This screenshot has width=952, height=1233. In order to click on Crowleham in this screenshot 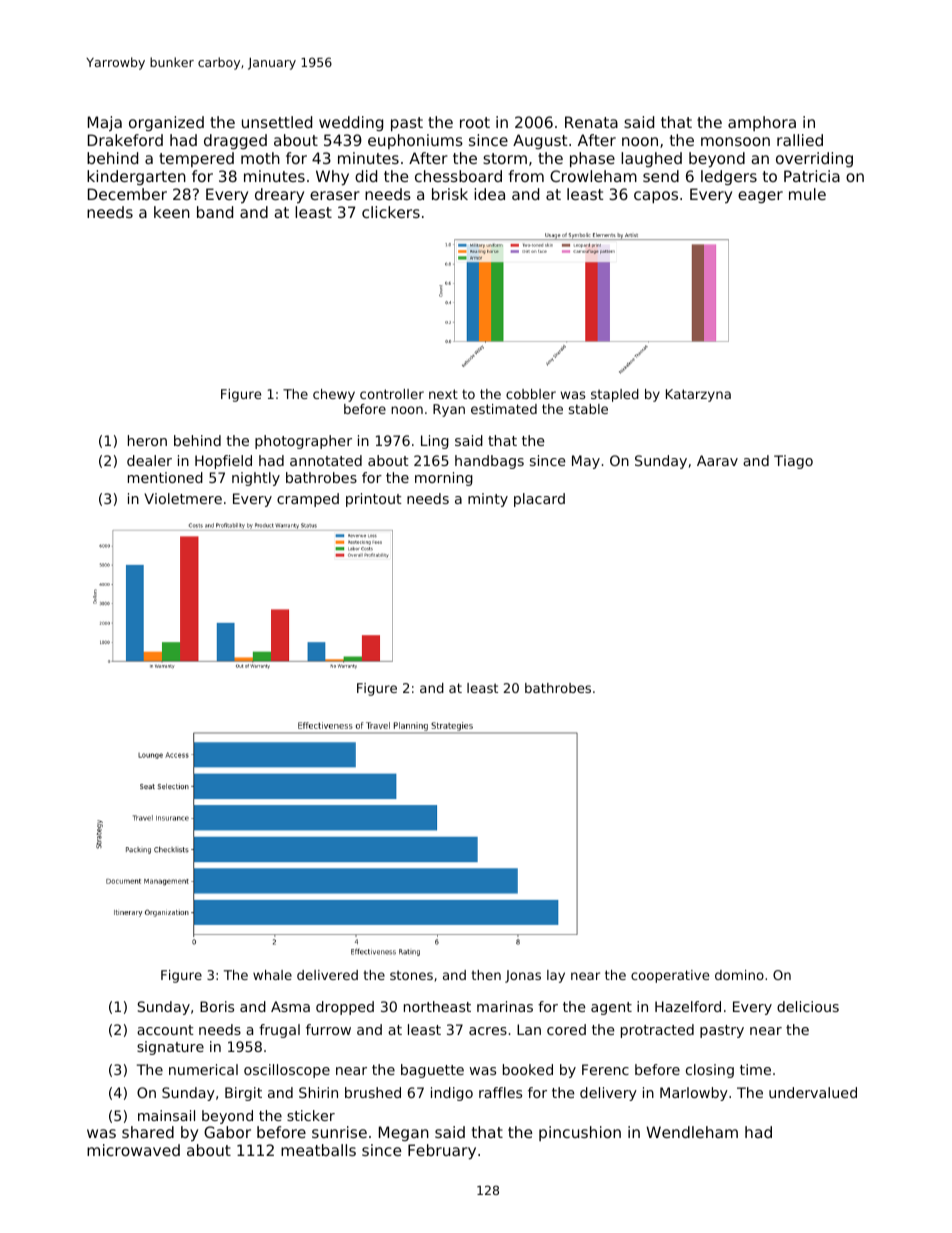, I will do `click(593, 176)`.
